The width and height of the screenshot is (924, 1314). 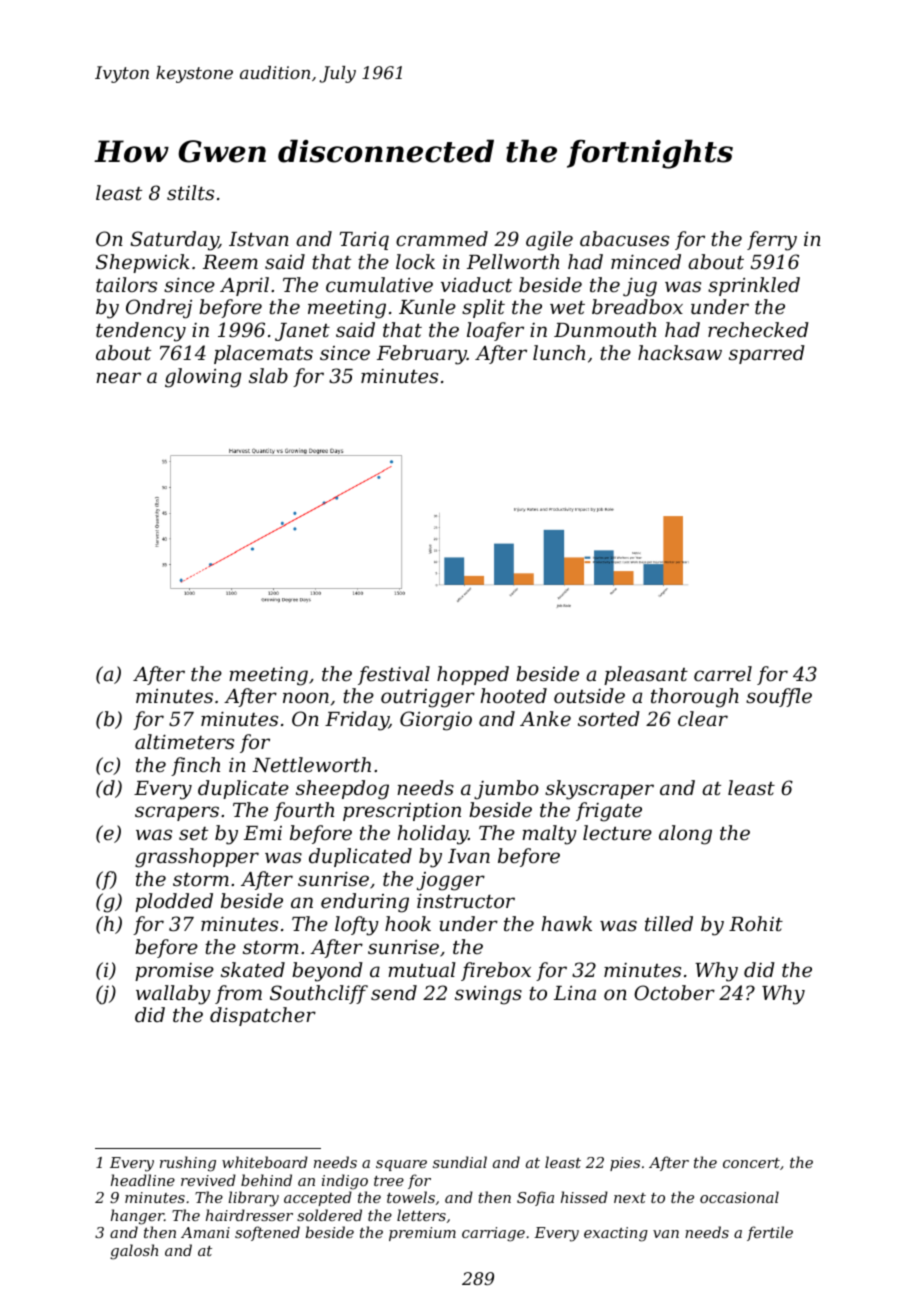 What do you see at coordinates (680, 352) in the screenshot?
I see `hacksaw` at bounding box center [680, 352].
